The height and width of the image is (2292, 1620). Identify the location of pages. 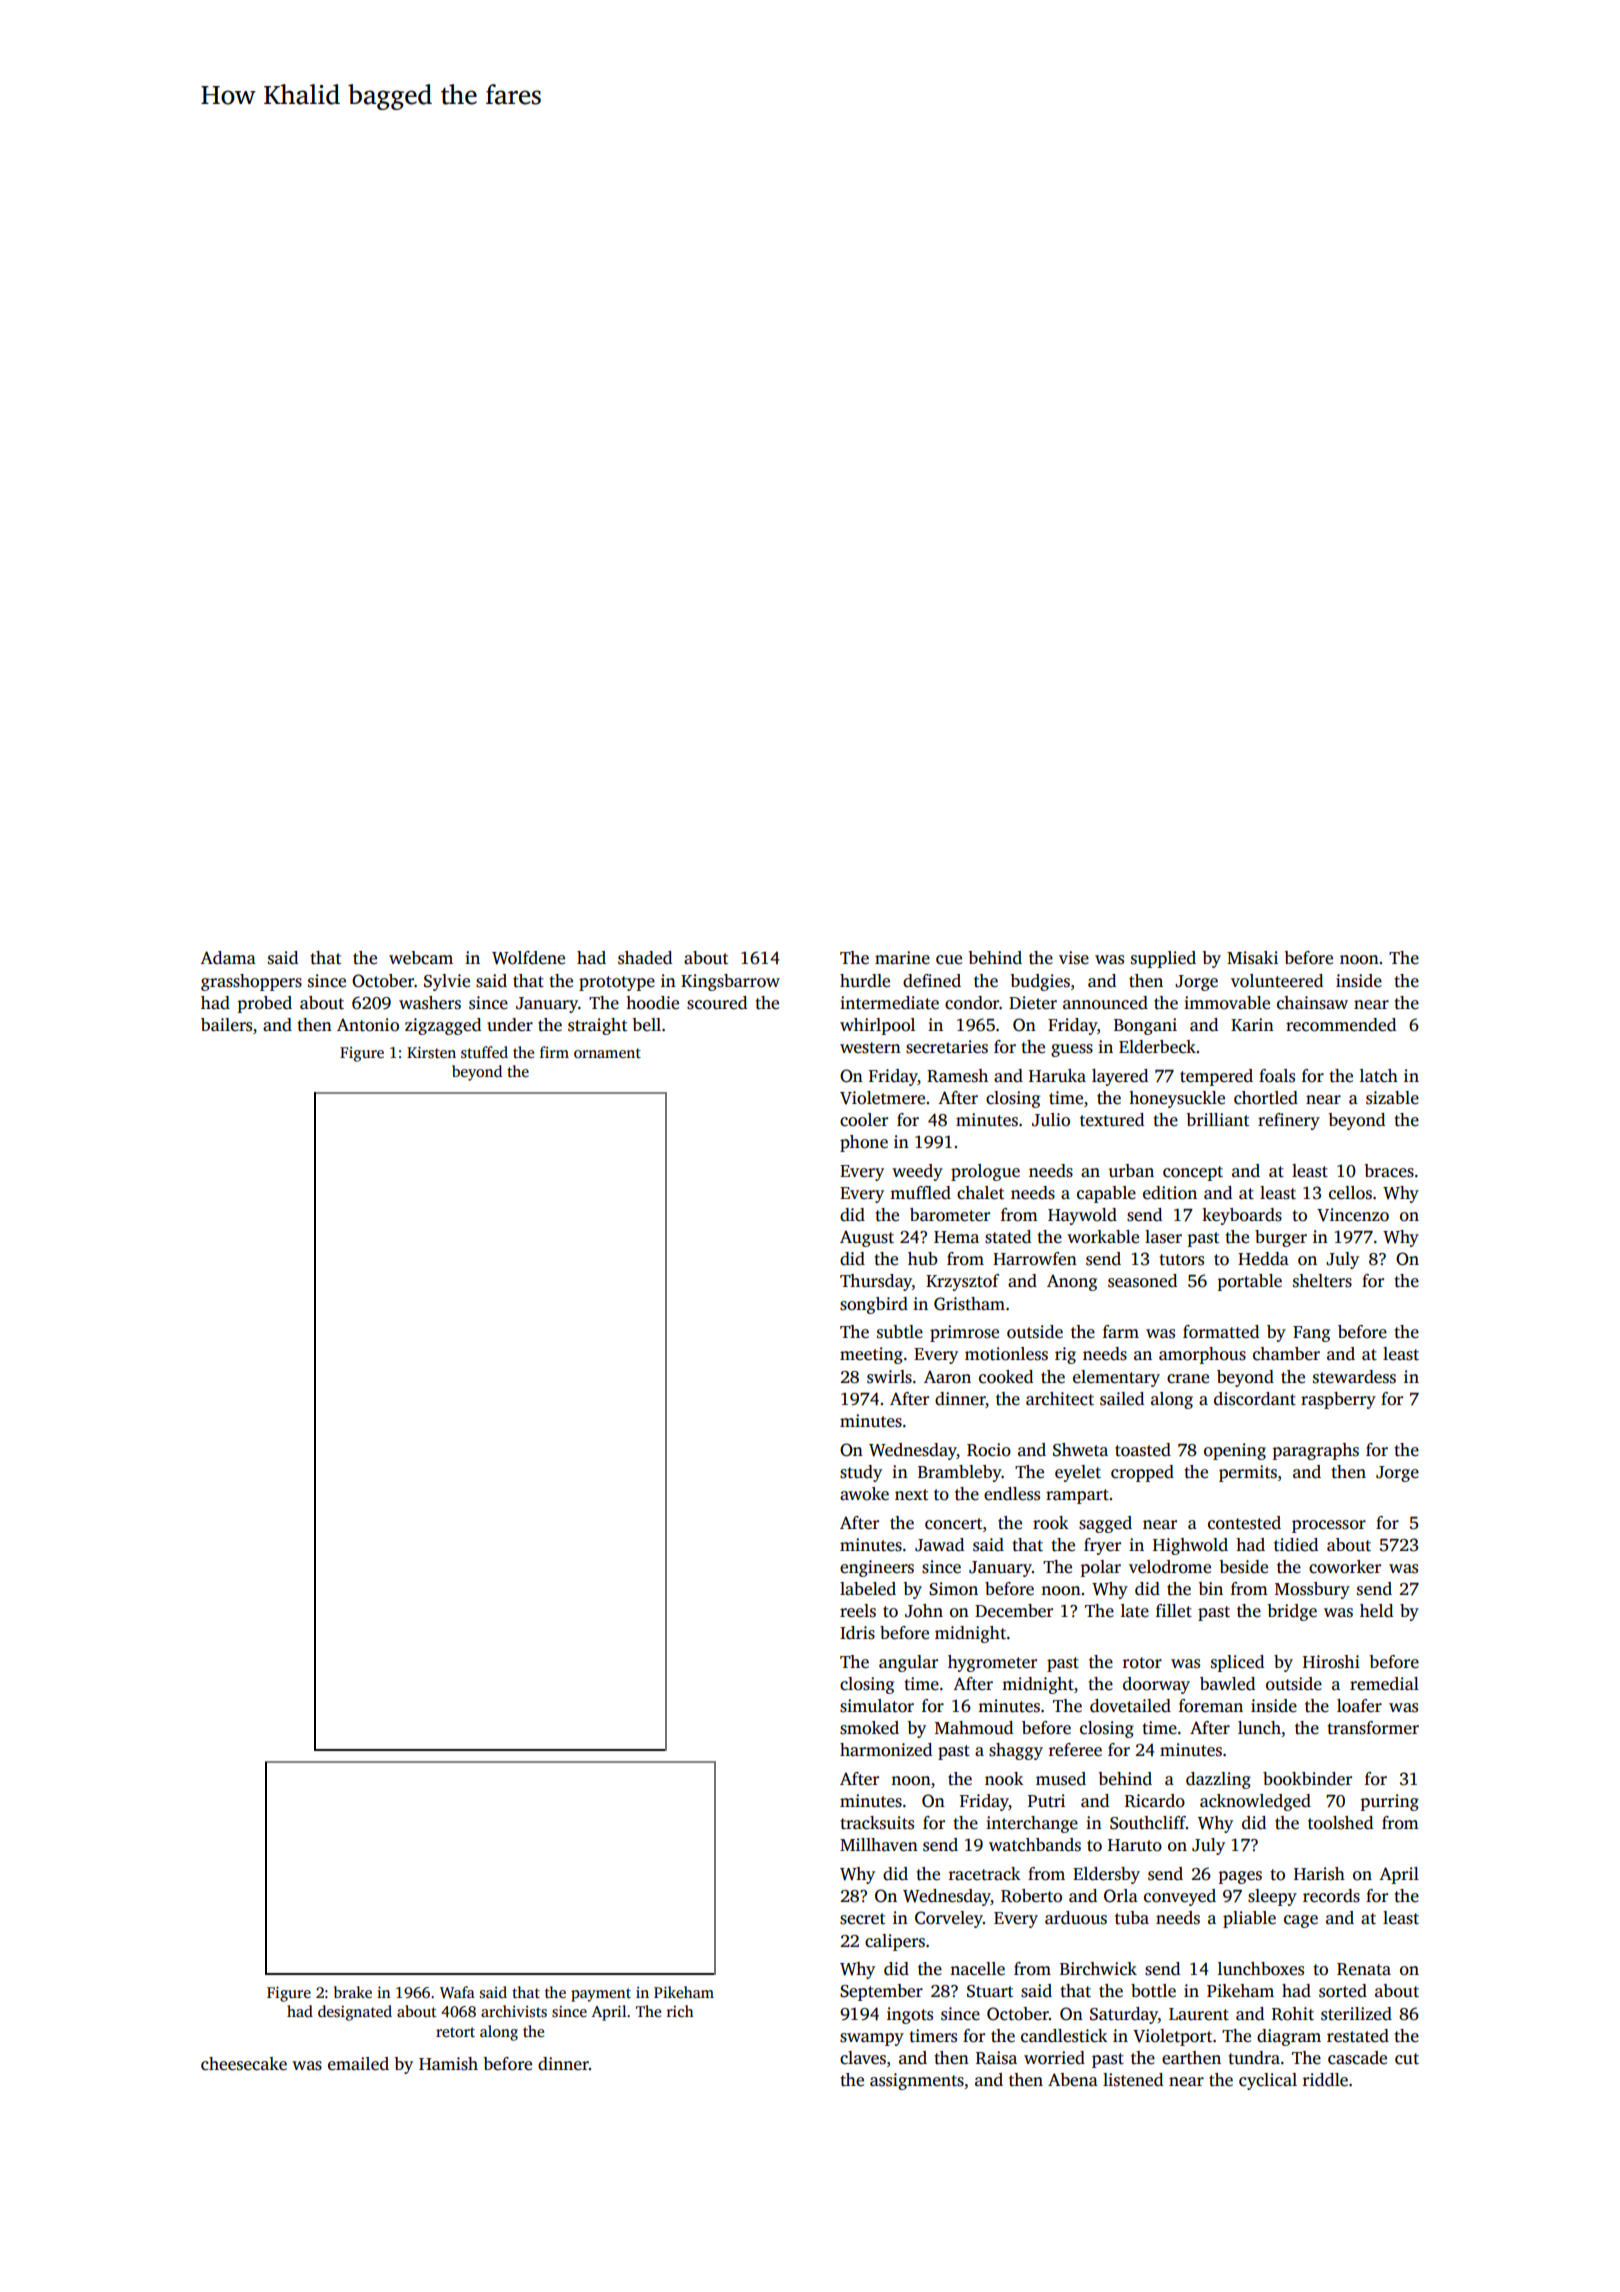
(1240, 1877).
